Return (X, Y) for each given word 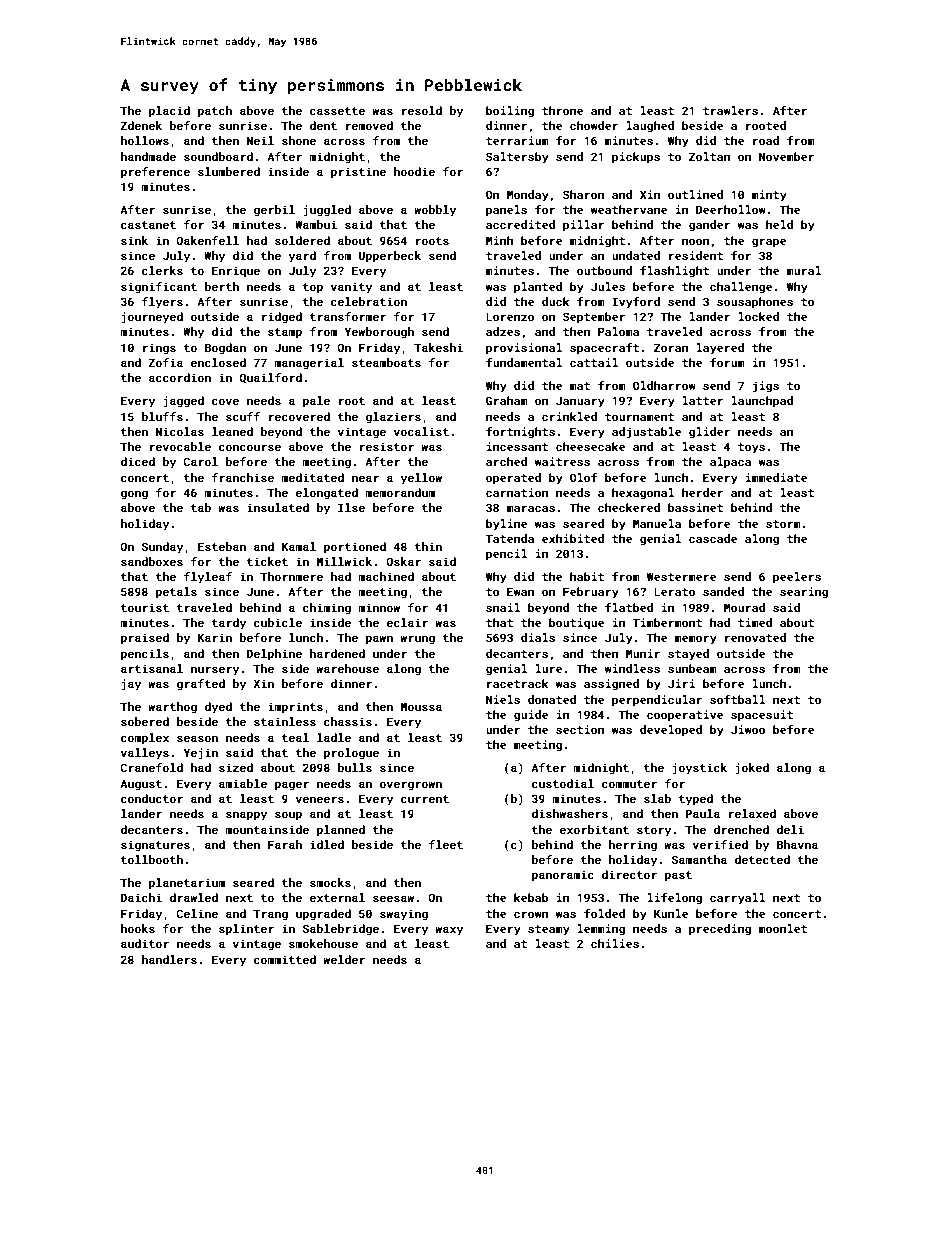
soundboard (218, 156)
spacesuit (762, 716)
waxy (449, 931)
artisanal (152, 668)
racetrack (517, 683)
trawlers (730, 110)
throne (562, 110)
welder (344, 959)
